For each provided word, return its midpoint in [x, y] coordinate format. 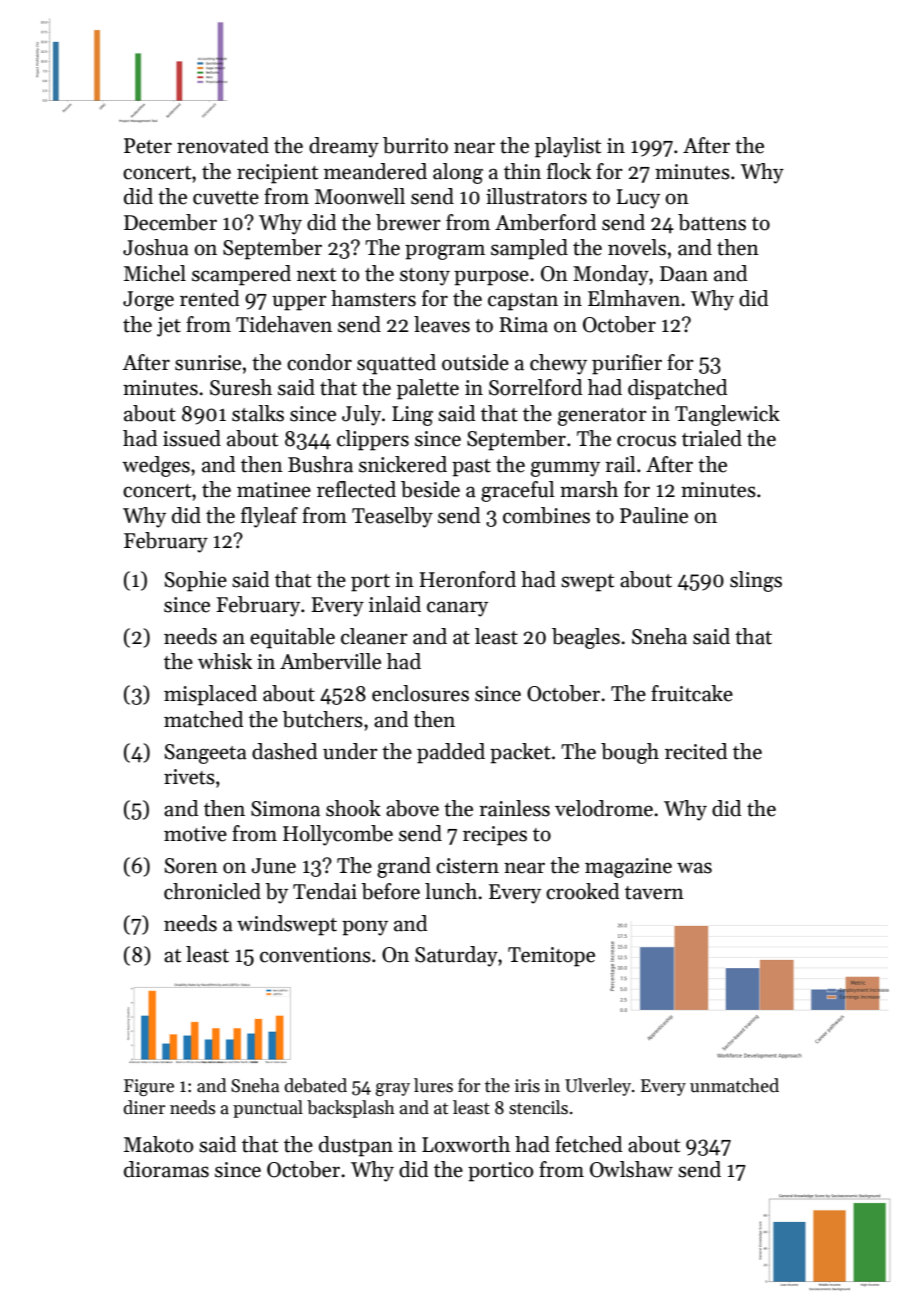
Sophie [195, 581]
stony [425, 277]
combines [546, 515]
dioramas [166, 1169]
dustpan [356, 1146]
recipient [277, 174]
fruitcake [692, 693]
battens [712, 222]
